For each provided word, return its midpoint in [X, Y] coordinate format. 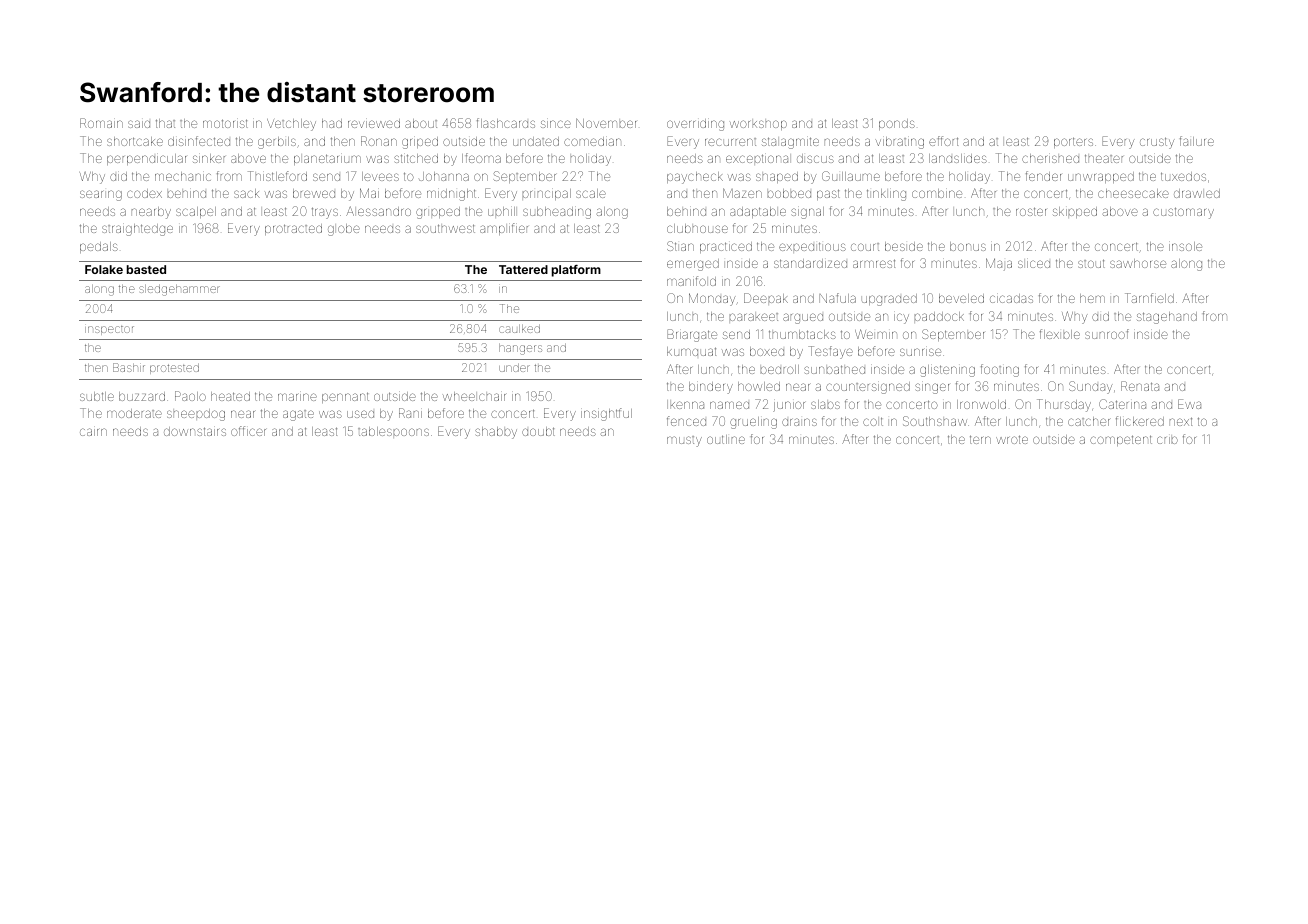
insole [1185, 246]
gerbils [277, 143]
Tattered [523, 269]
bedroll [780, 369]
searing [101, 195]
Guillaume [851, 176]
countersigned [868, 388]
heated [230, 396]
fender [1043, 176]
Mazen [742, 193]
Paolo [190, 396]
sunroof [1107, 334]
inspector [109, 330]
